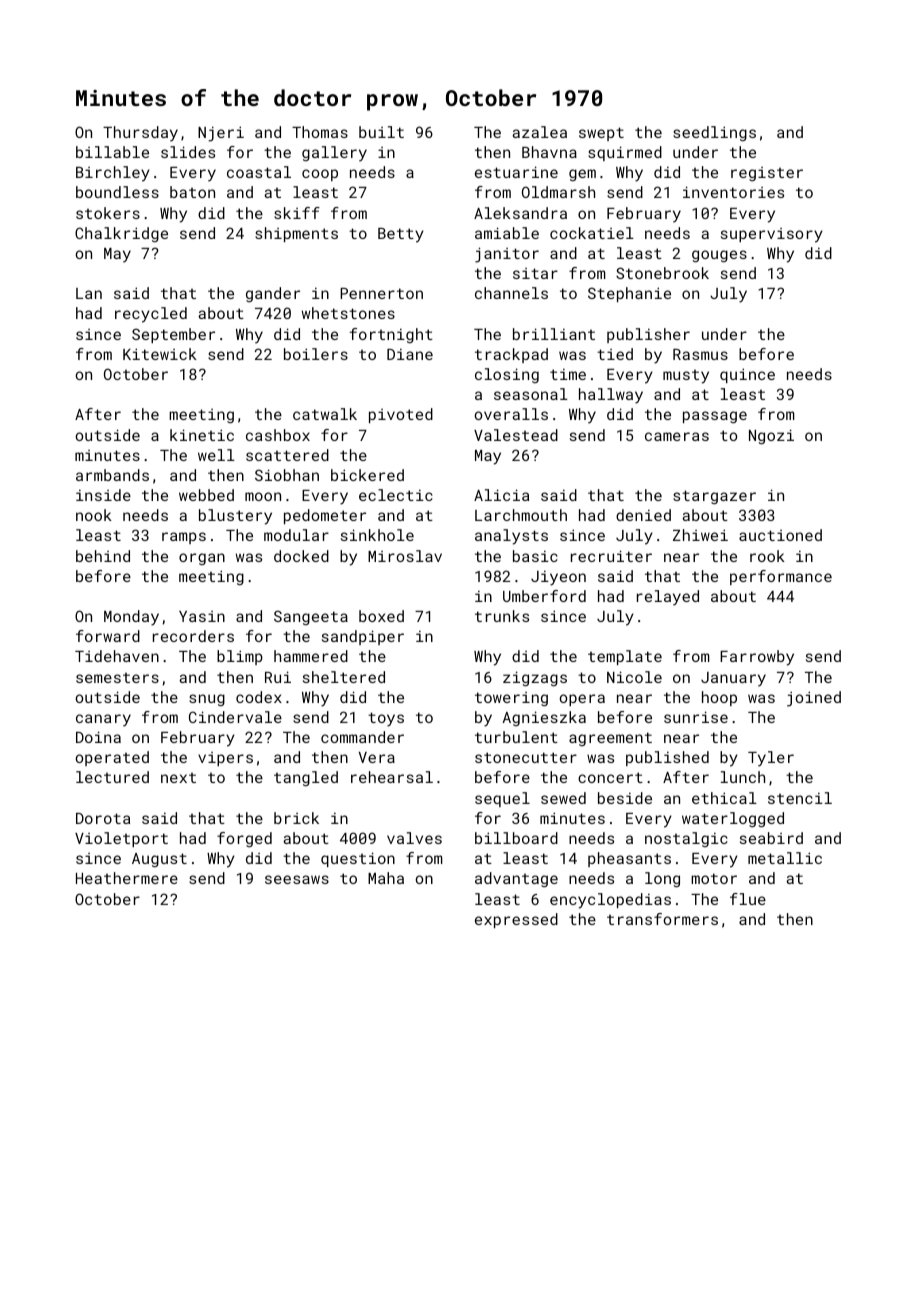  Describe the element at coordinates (396, 495) in the screenshot. I see `eclectic` at that location.
